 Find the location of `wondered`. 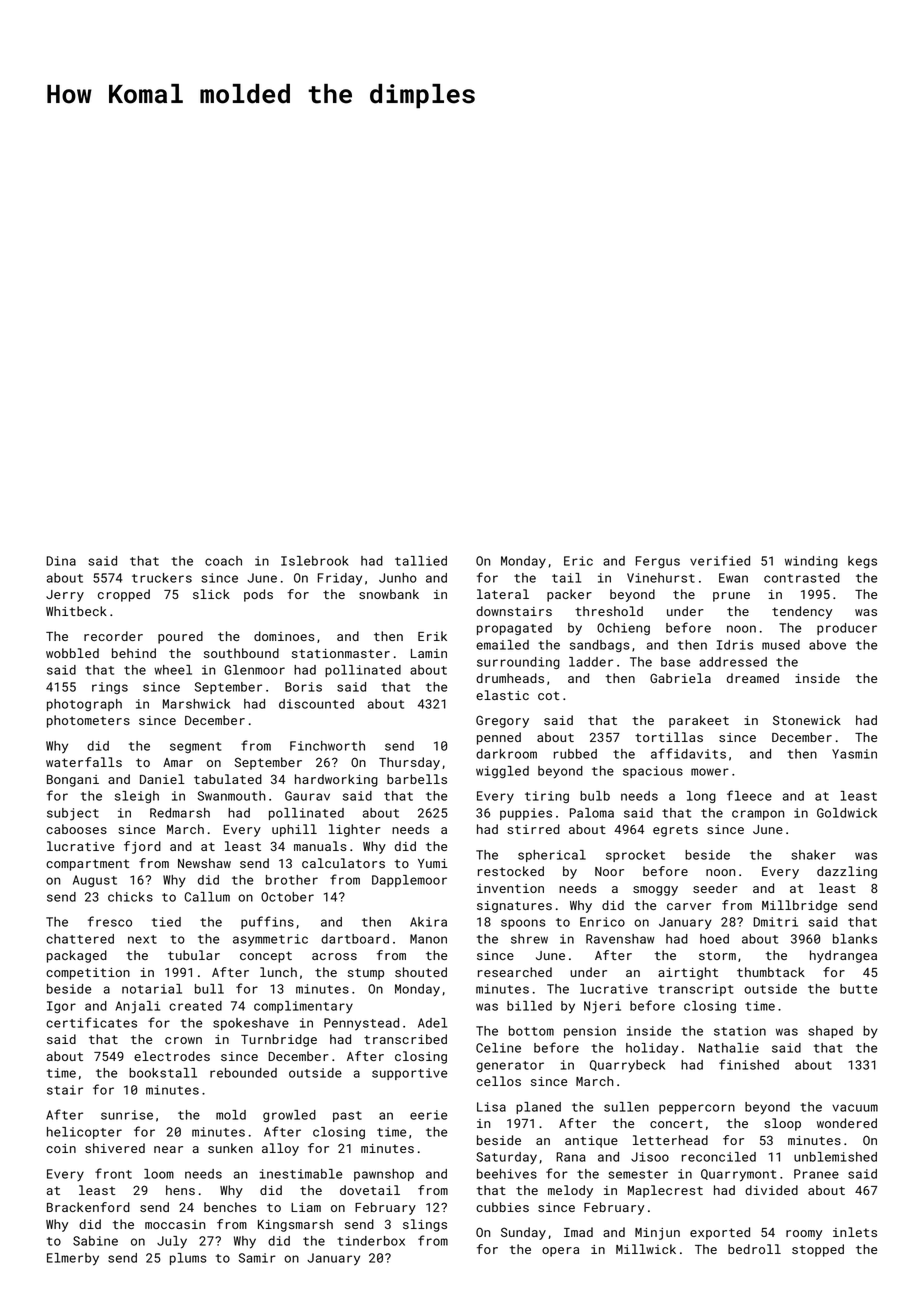

wondered is located at coordinates (847, 1123).
